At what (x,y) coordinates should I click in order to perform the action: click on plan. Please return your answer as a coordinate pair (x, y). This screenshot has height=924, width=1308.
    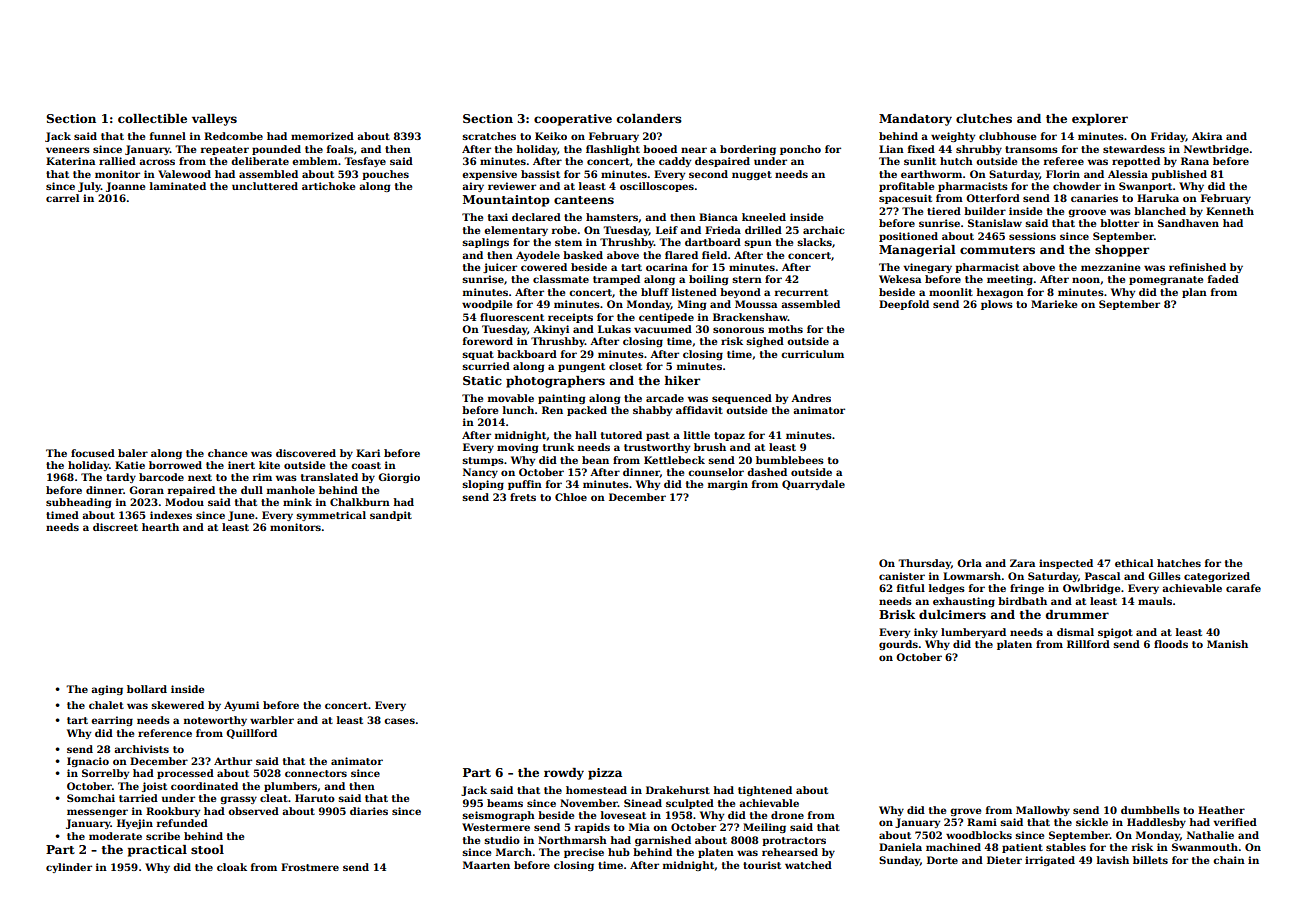
    Looking at the image, I should click on (1194, 293).
